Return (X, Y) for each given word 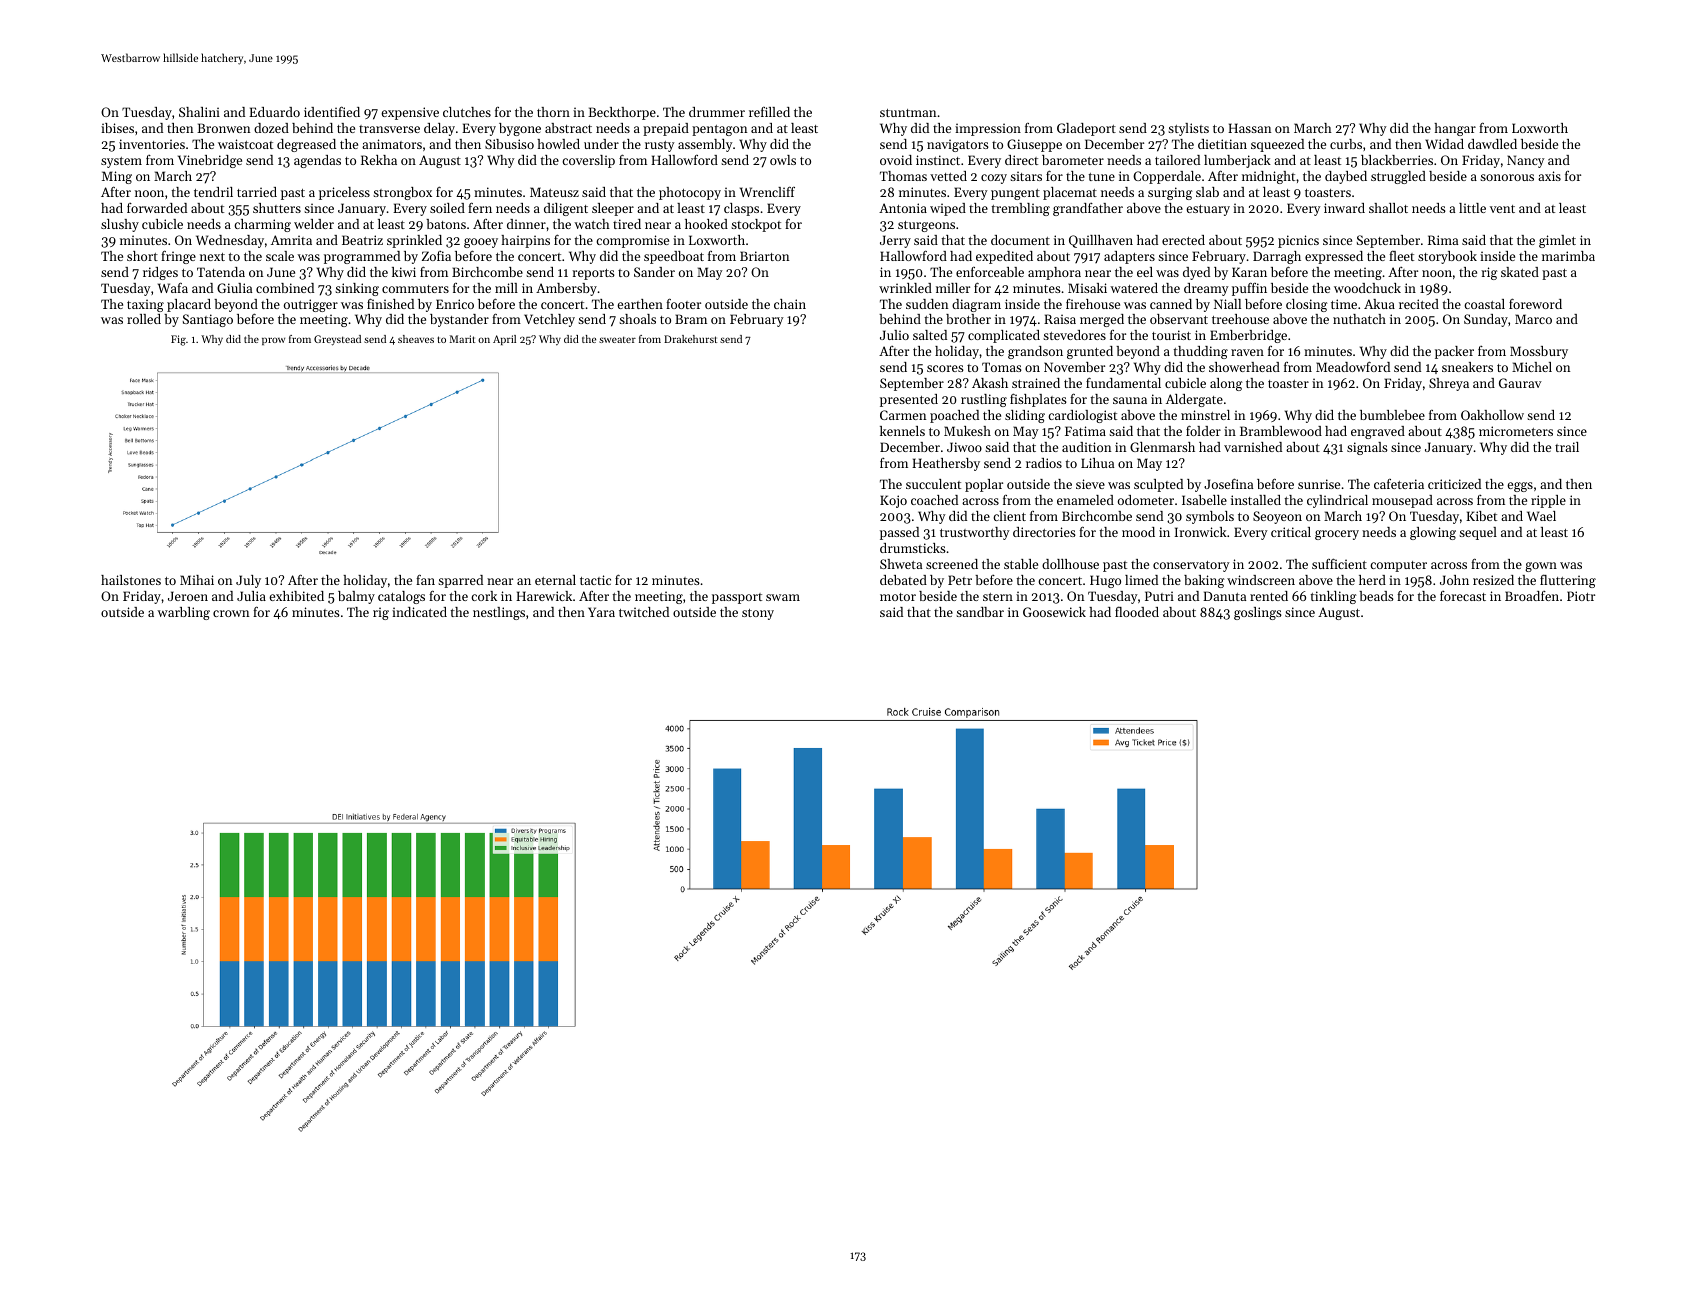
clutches (467, 112)
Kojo (893, 501)
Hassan (1250, 128)
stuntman (908, 113)
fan (425, 579)
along (1226, 384)
